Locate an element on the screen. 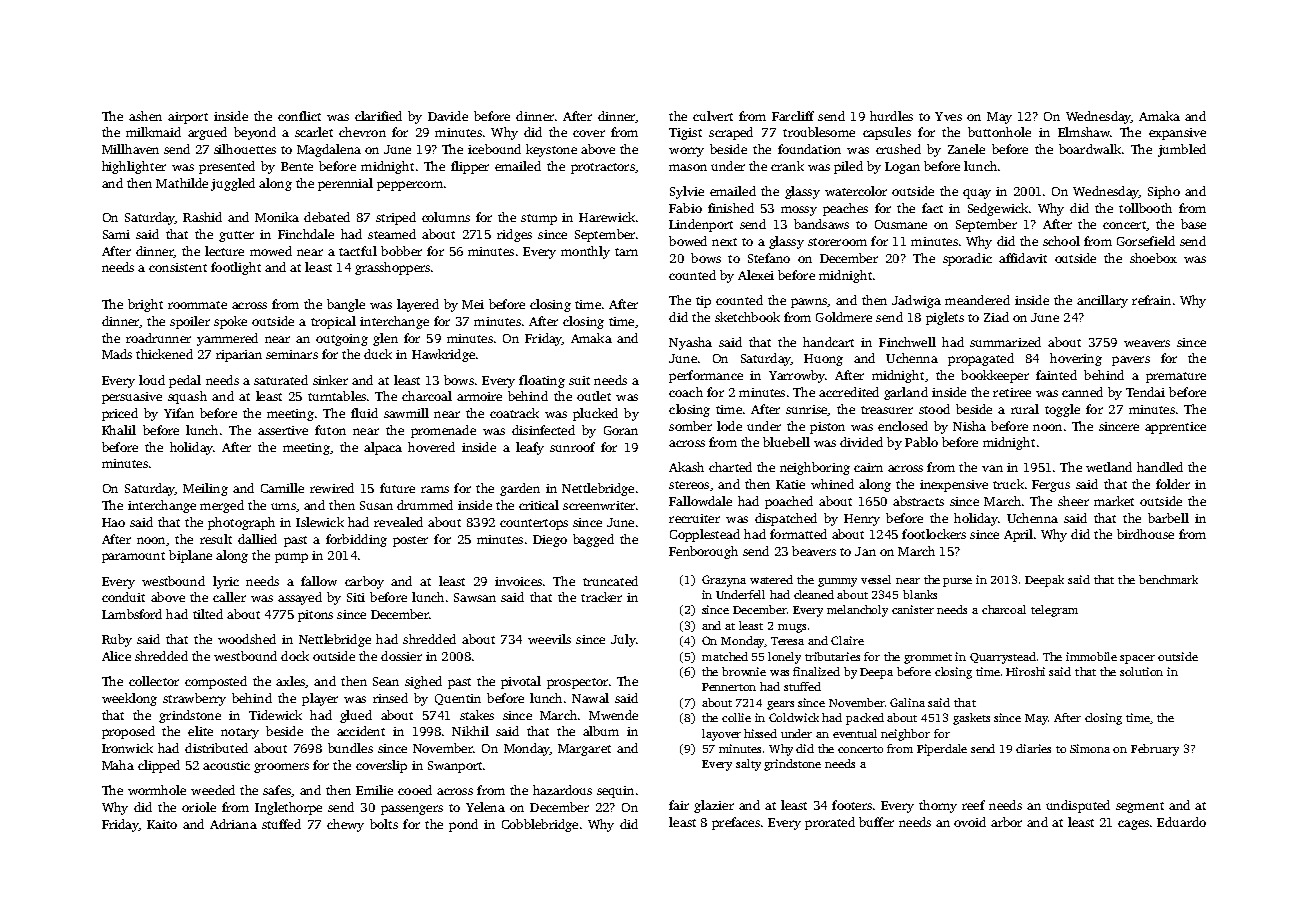 The width and height of the screenshot is (1308, 924). conflict is located at coordinates (299, 116).
